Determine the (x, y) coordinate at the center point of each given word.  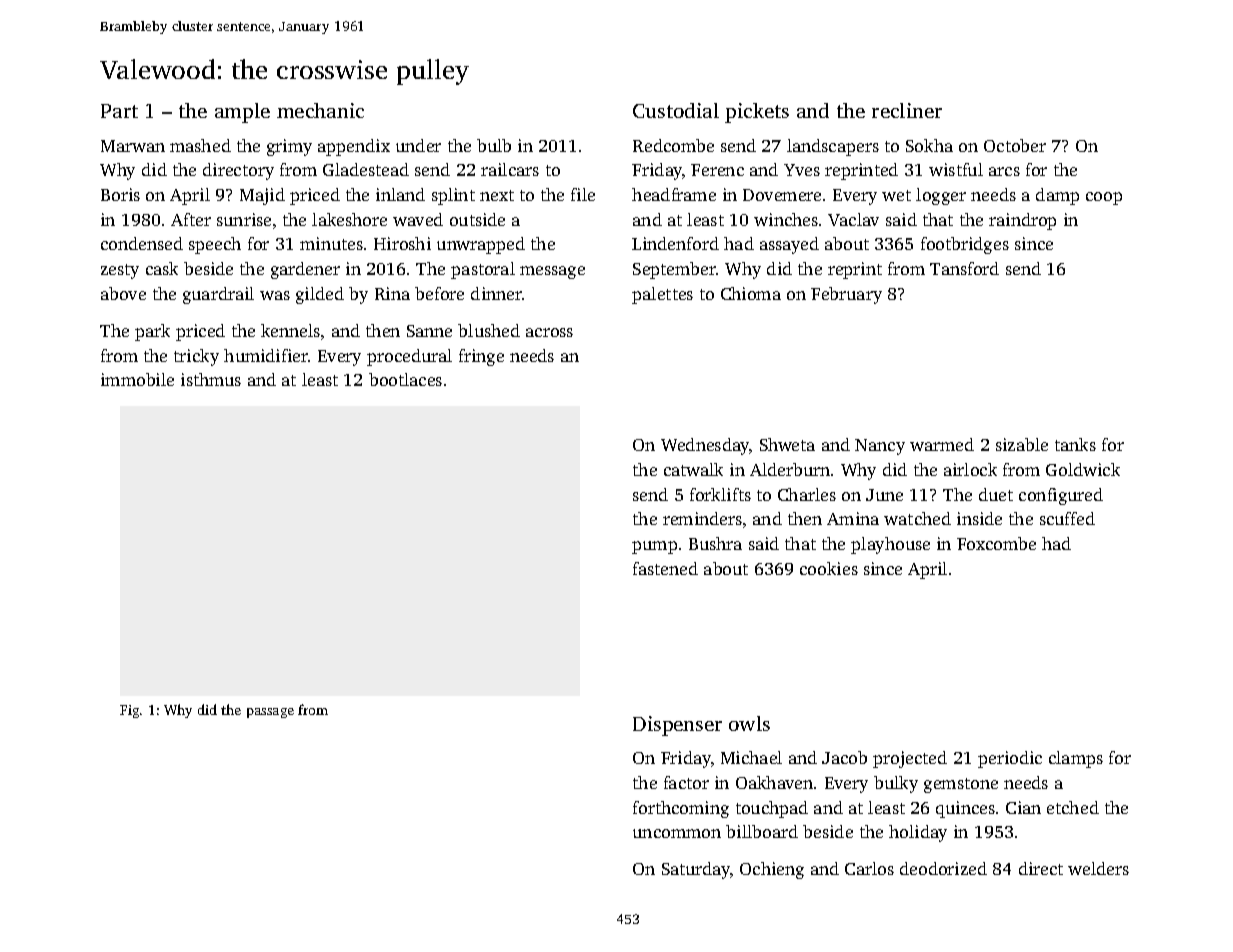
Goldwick (1083, 469)
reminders (702, 518)
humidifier (266, 355)
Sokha (929, 145)
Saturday (696, 870)
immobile (137, 379)
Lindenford (675, 243)
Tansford (964, 268)
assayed (789, 245)
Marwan (133, 146)
